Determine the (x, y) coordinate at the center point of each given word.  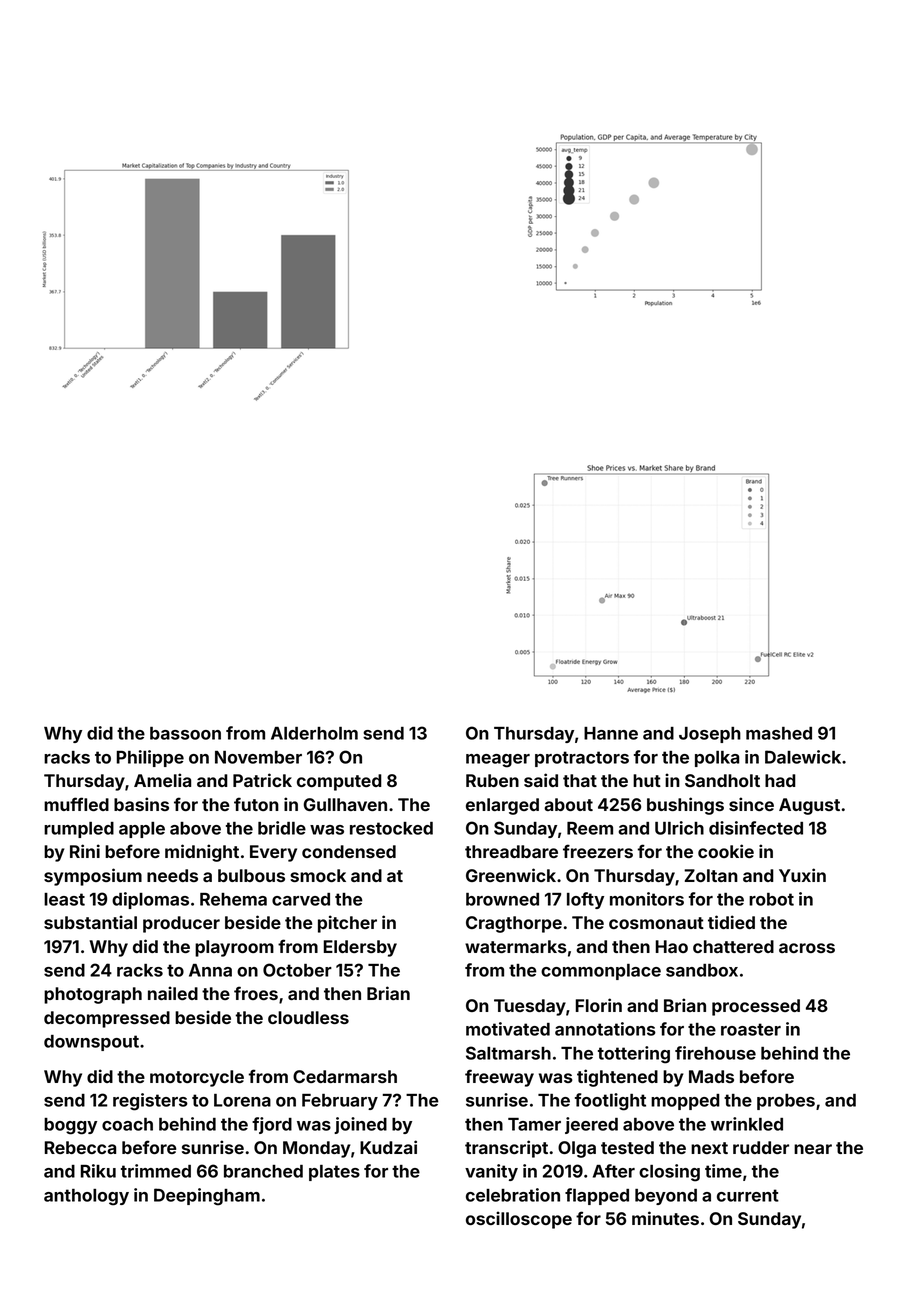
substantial (90, 922)
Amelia (162, 780)
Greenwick (511, 875)
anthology (86, 1197)
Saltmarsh (508, 1053)
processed (756, 1007)
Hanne (611, 733)
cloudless (308, 1017)
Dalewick (803, 757)
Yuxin (802, 875)
